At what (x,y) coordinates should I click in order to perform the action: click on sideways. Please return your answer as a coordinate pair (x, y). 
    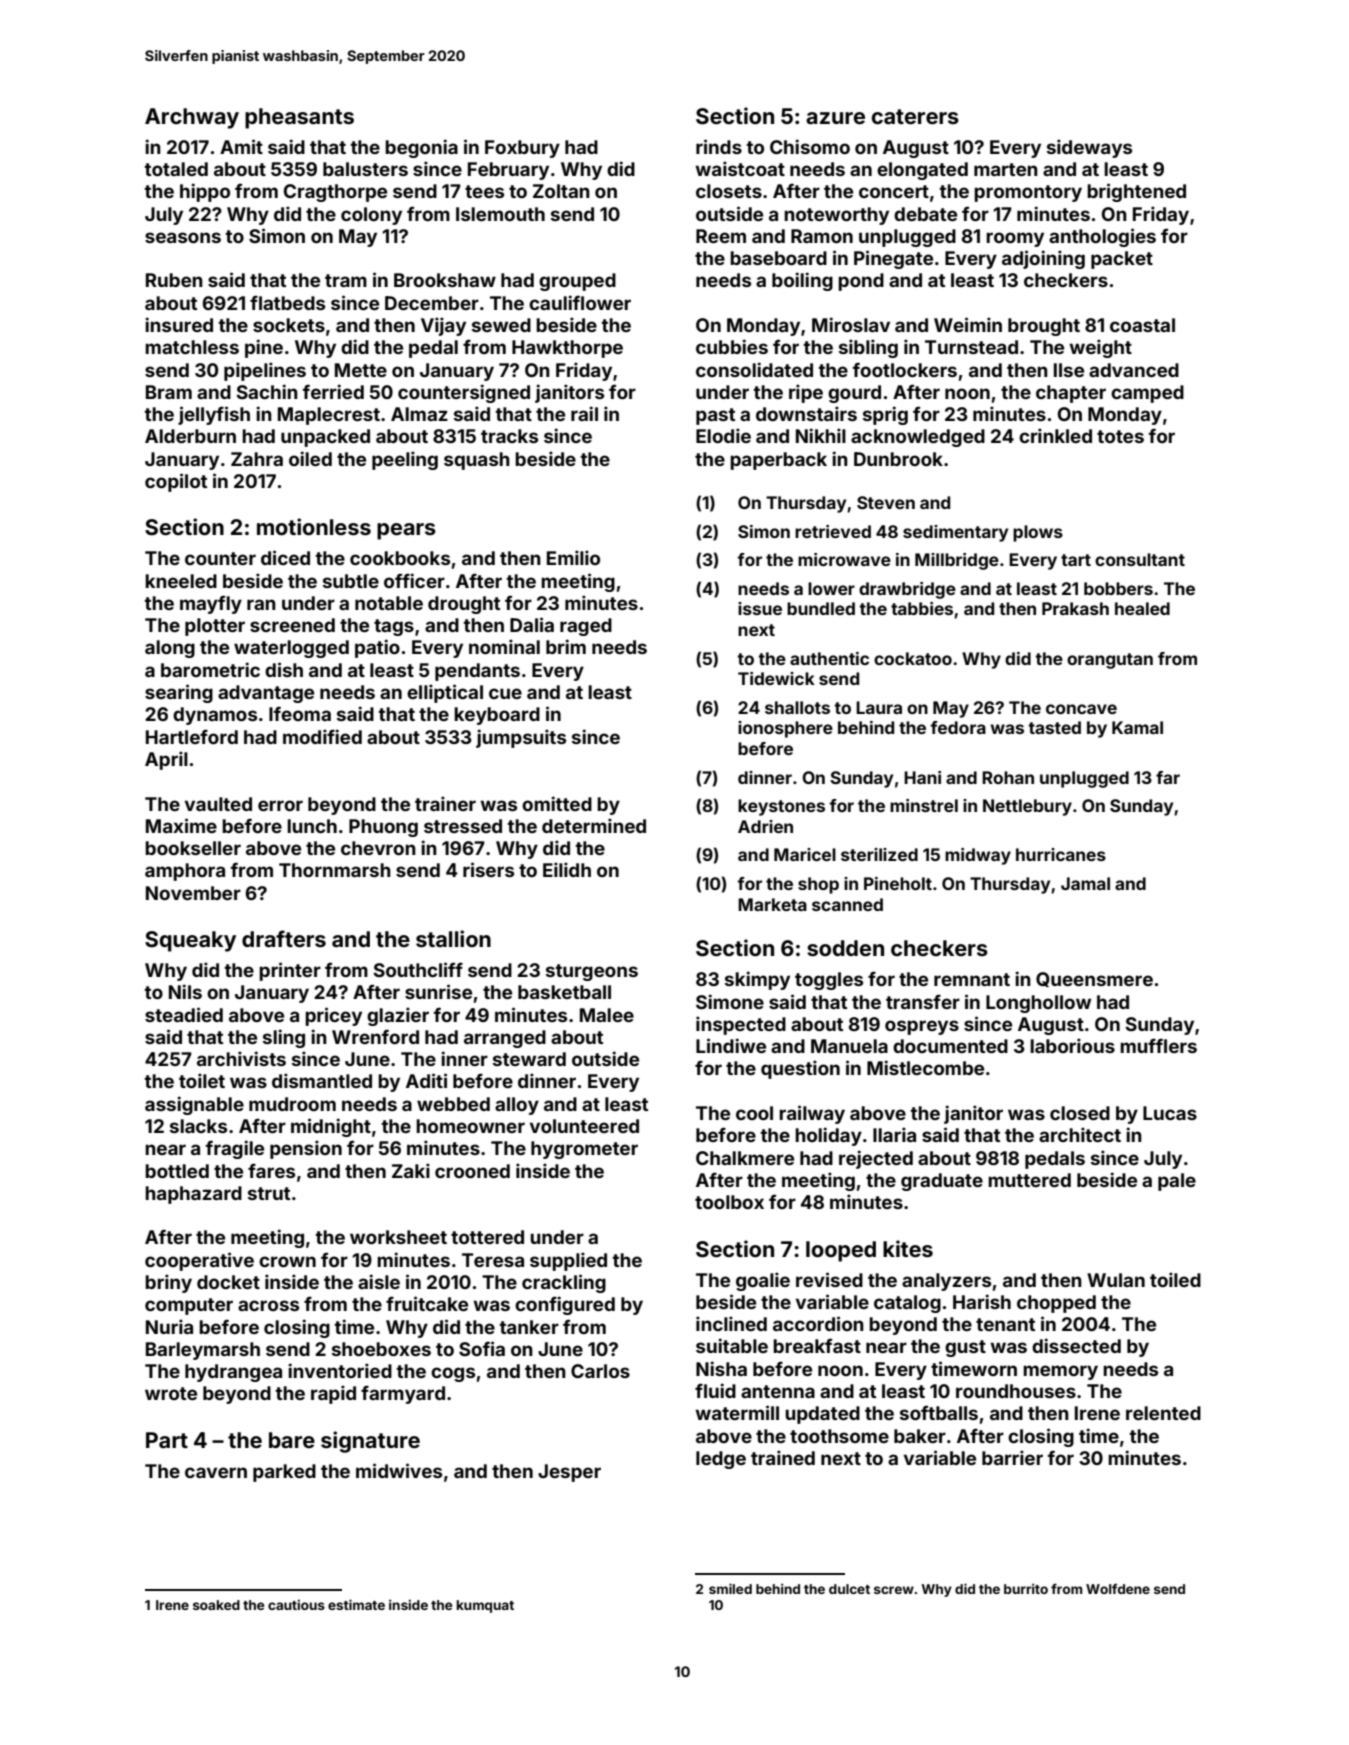
    Looking at the image, I should click on (1089, 148).
